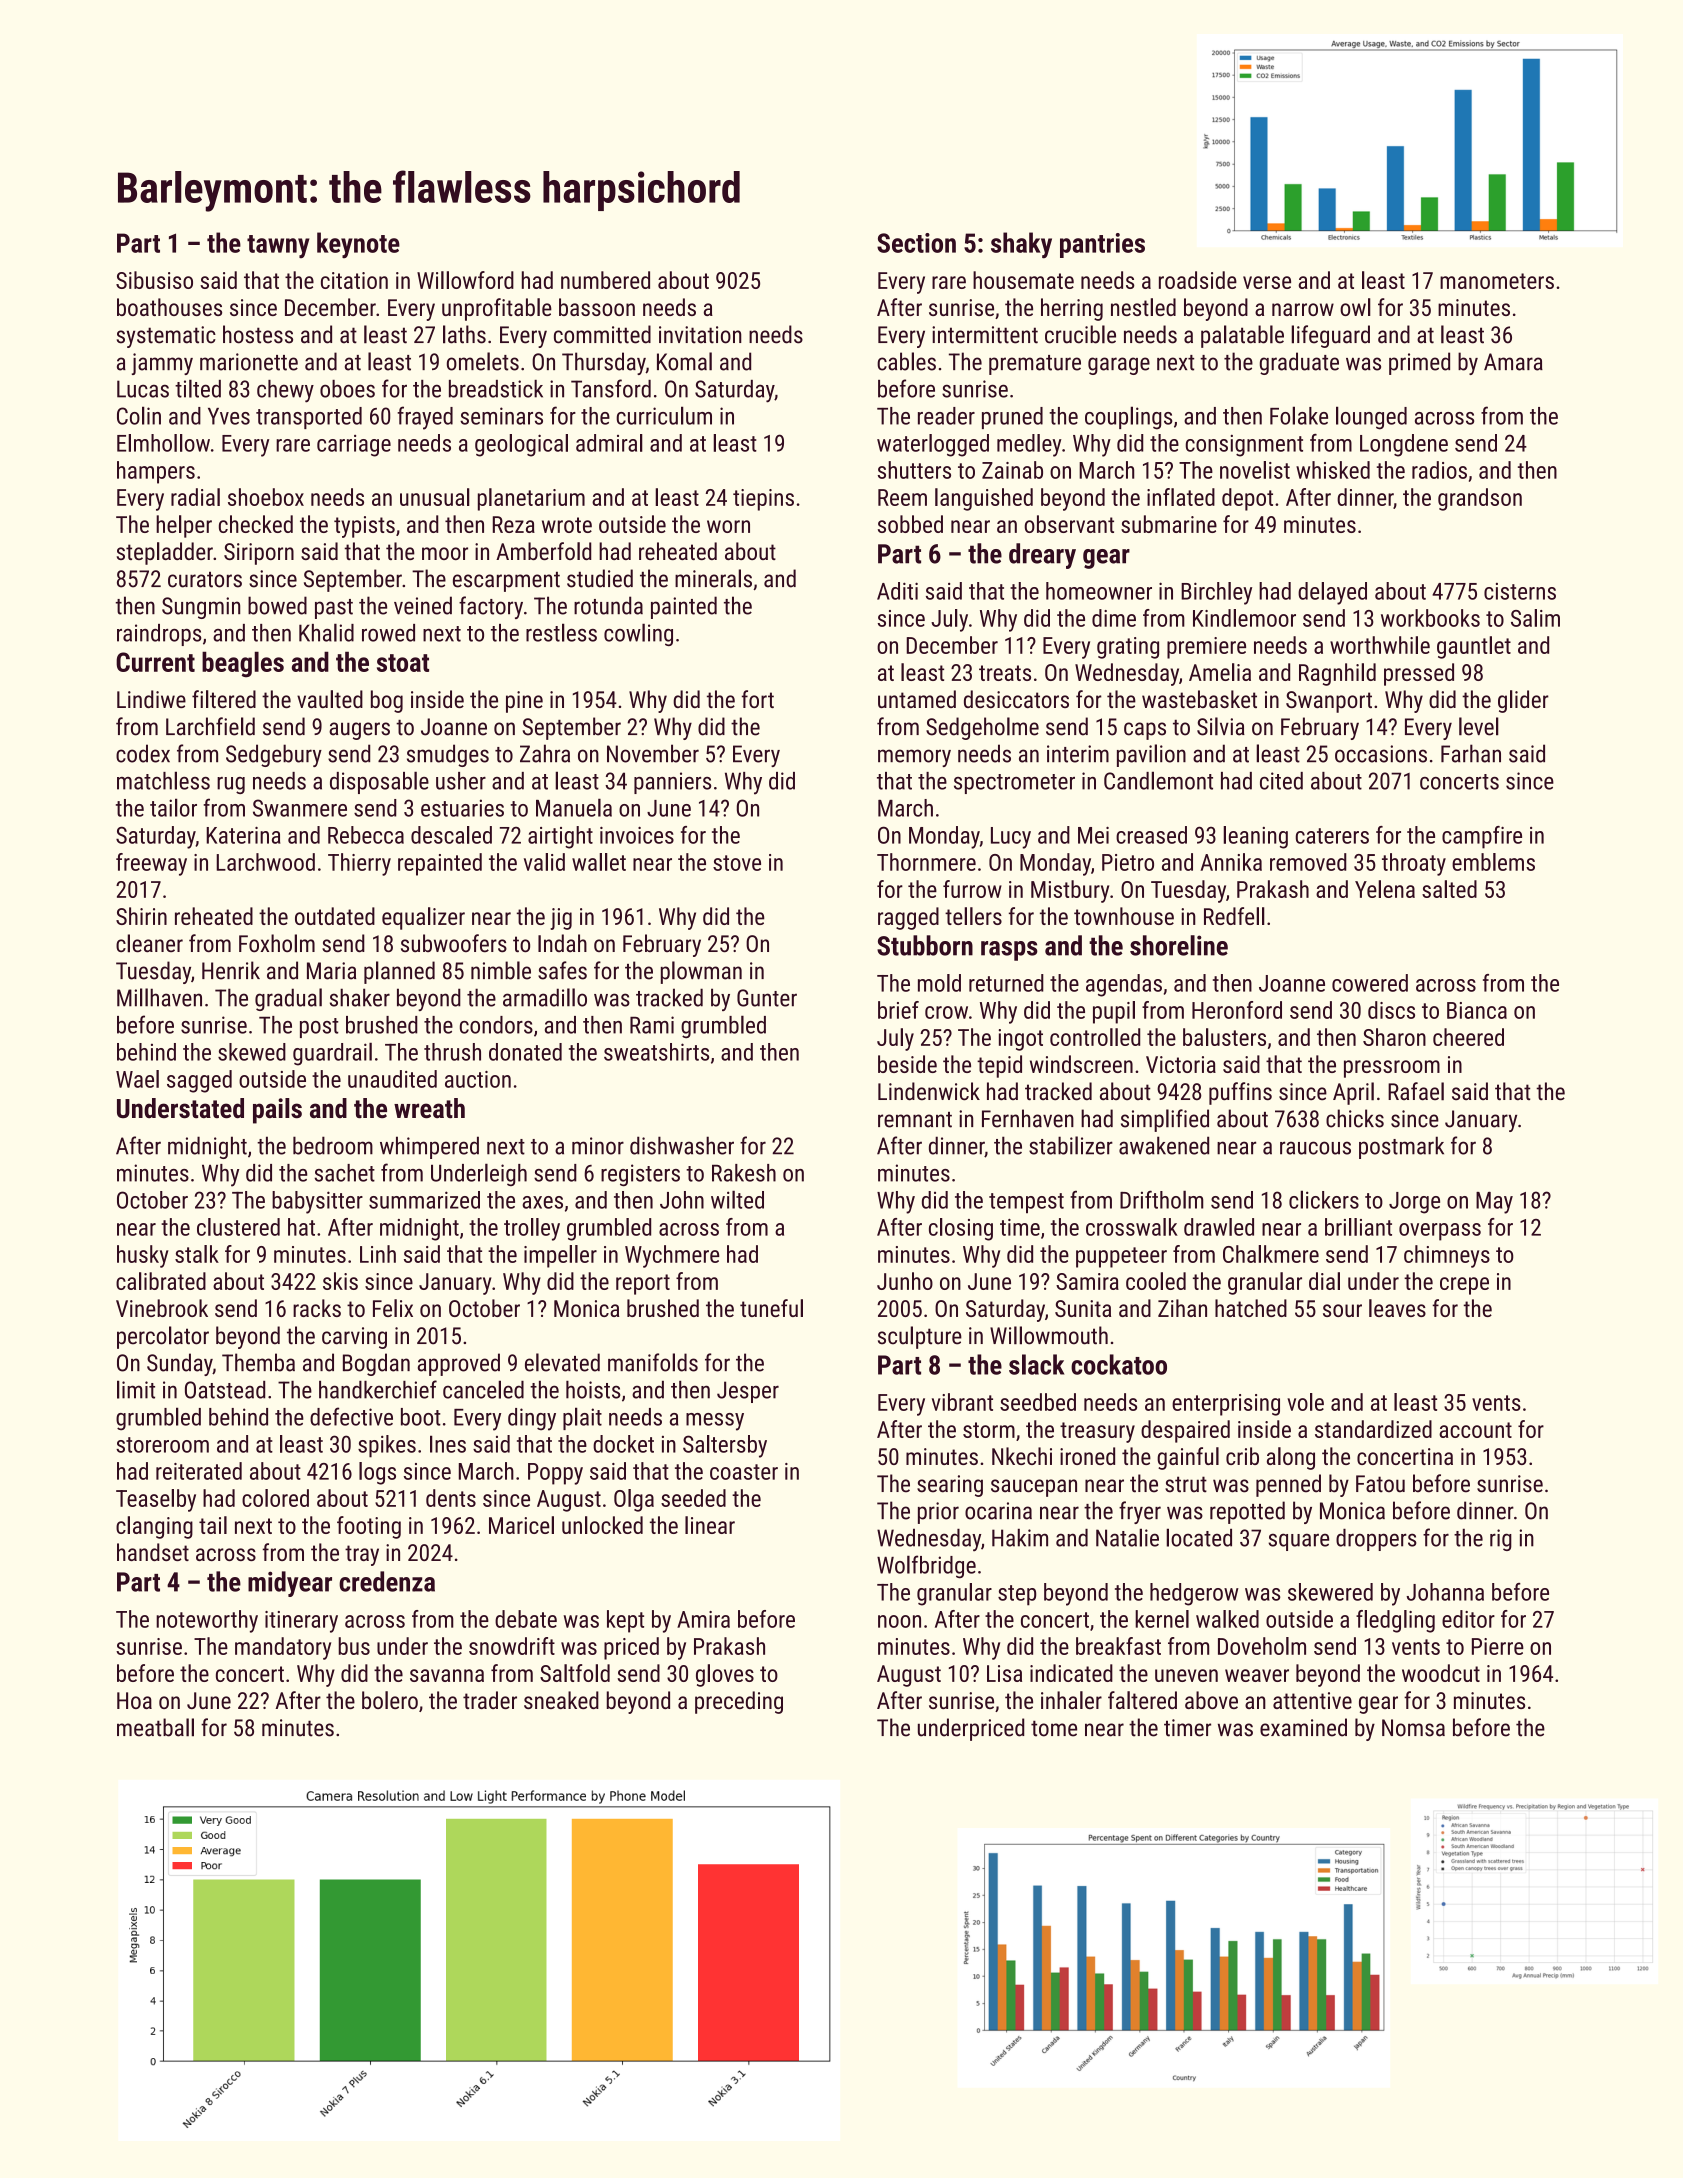  Describe the element at coordinates (526, 1619) in the image. I see `debate` at that location.
